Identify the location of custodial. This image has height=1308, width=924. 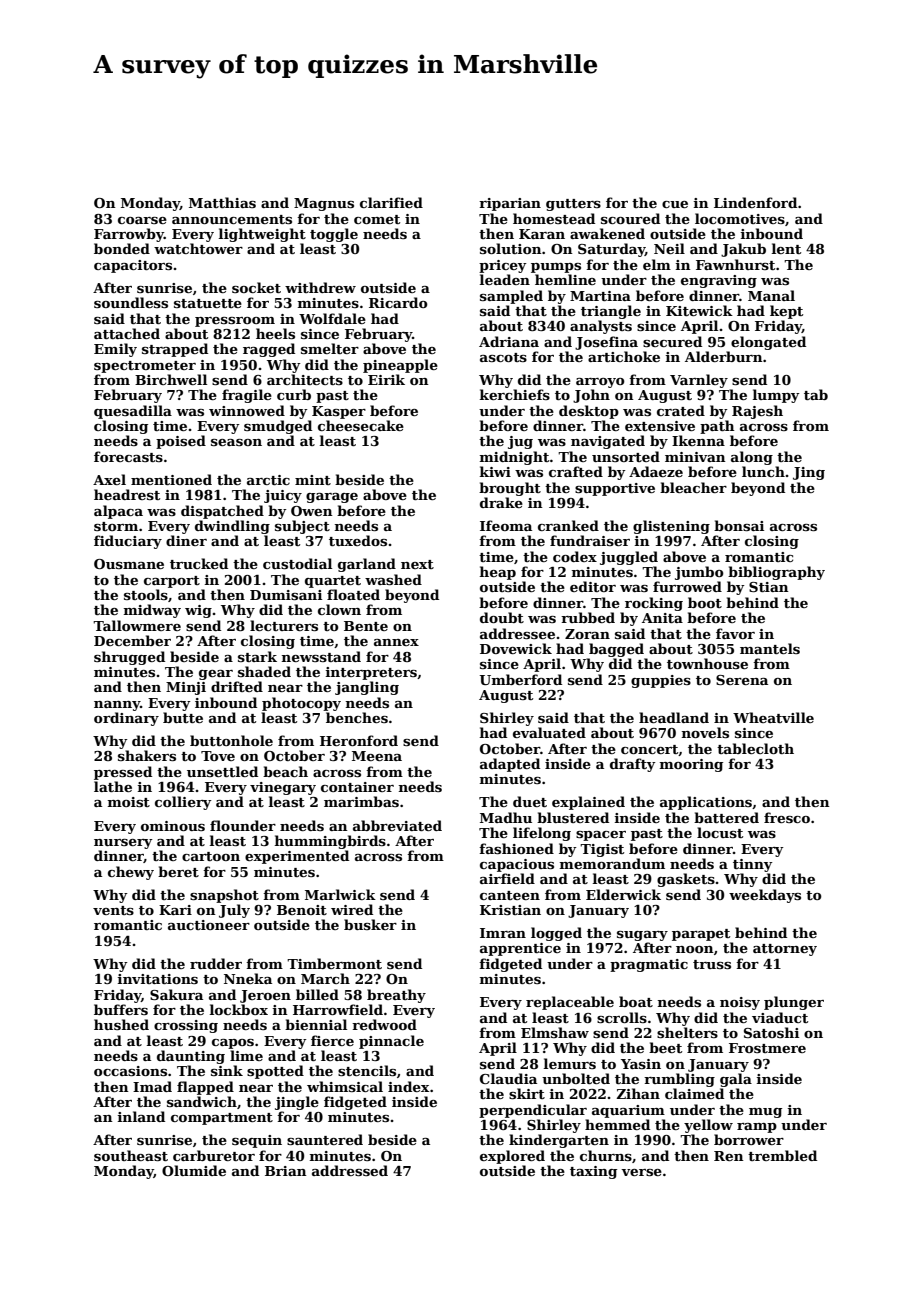
(297, 563).
